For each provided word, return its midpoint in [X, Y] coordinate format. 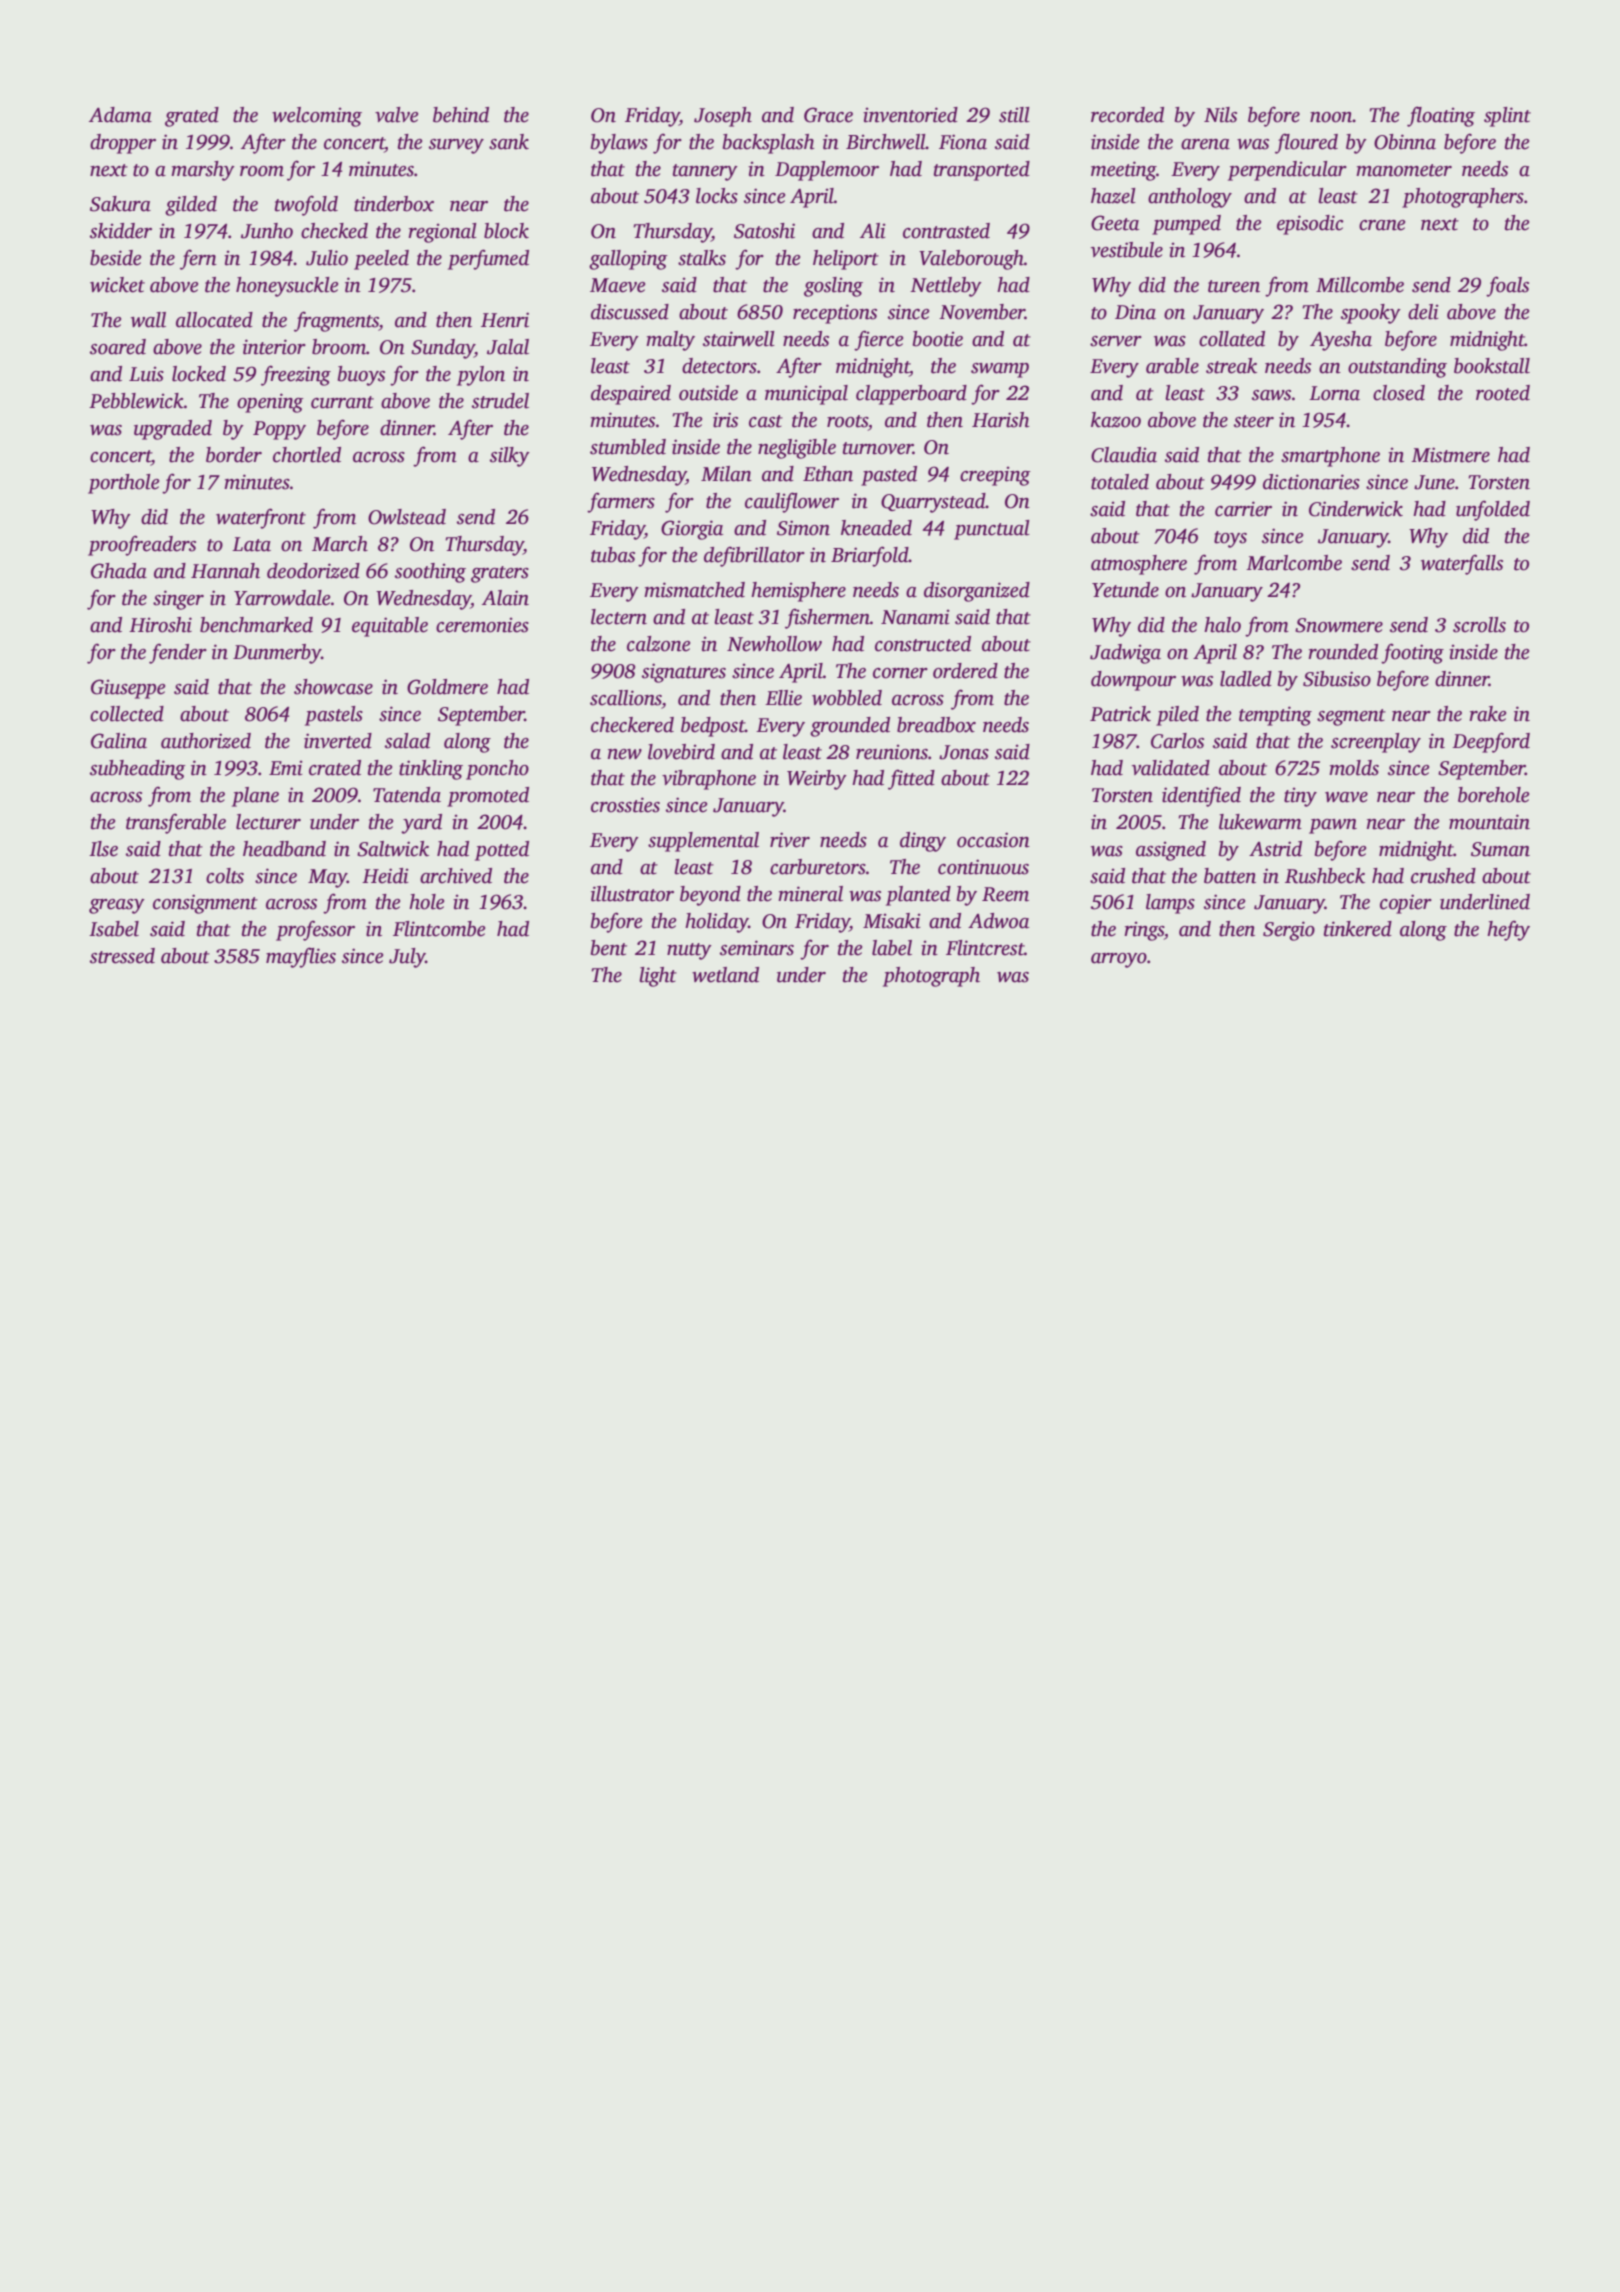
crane [1382, 225]
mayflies [301, 957]
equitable [390, 627]
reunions [892, 752]
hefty [1508, 930]
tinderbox [394, 204]
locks [717, 196]
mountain [1489, 822]
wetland [725, 975]
